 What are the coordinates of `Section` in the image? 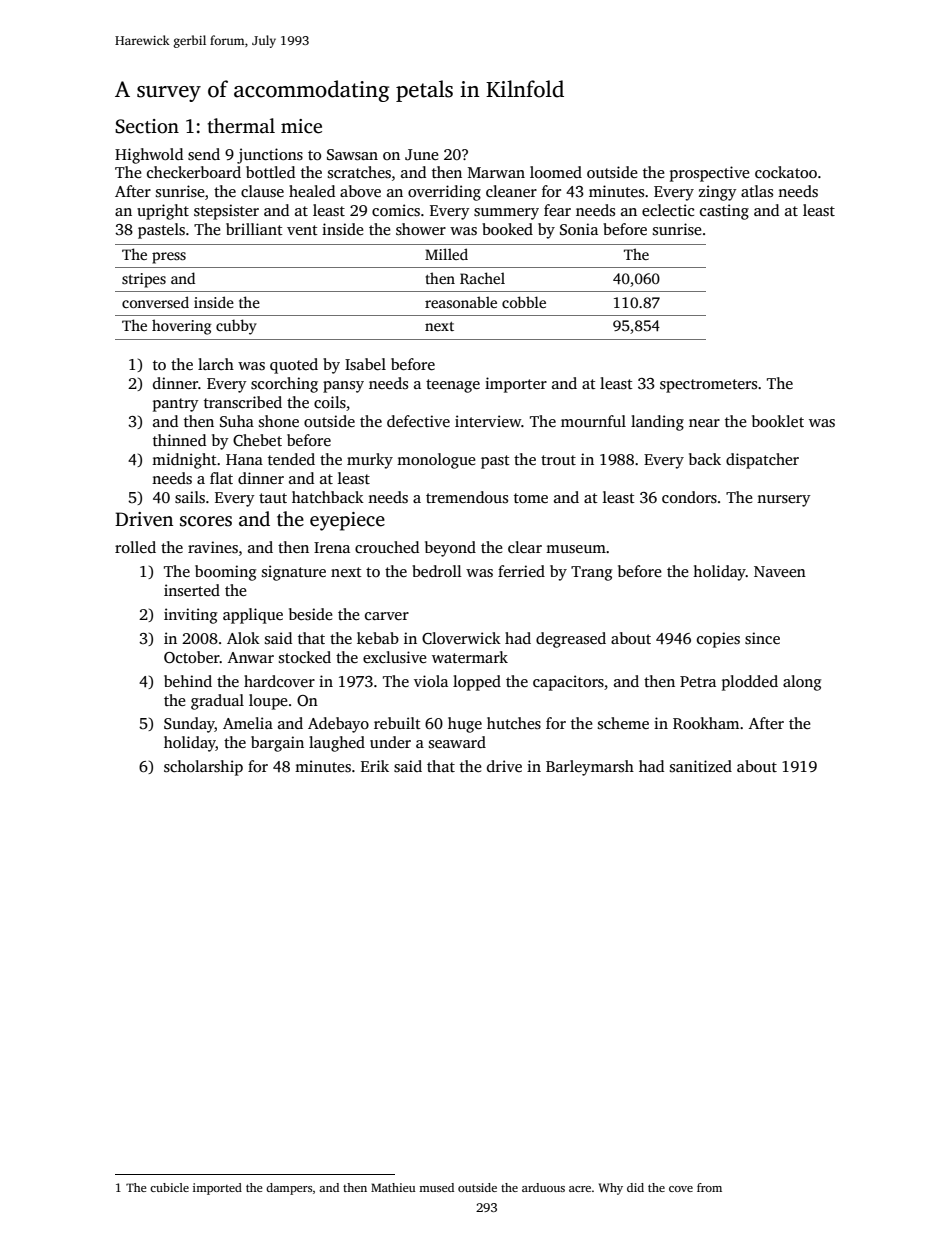 It's located at (147, 126).
